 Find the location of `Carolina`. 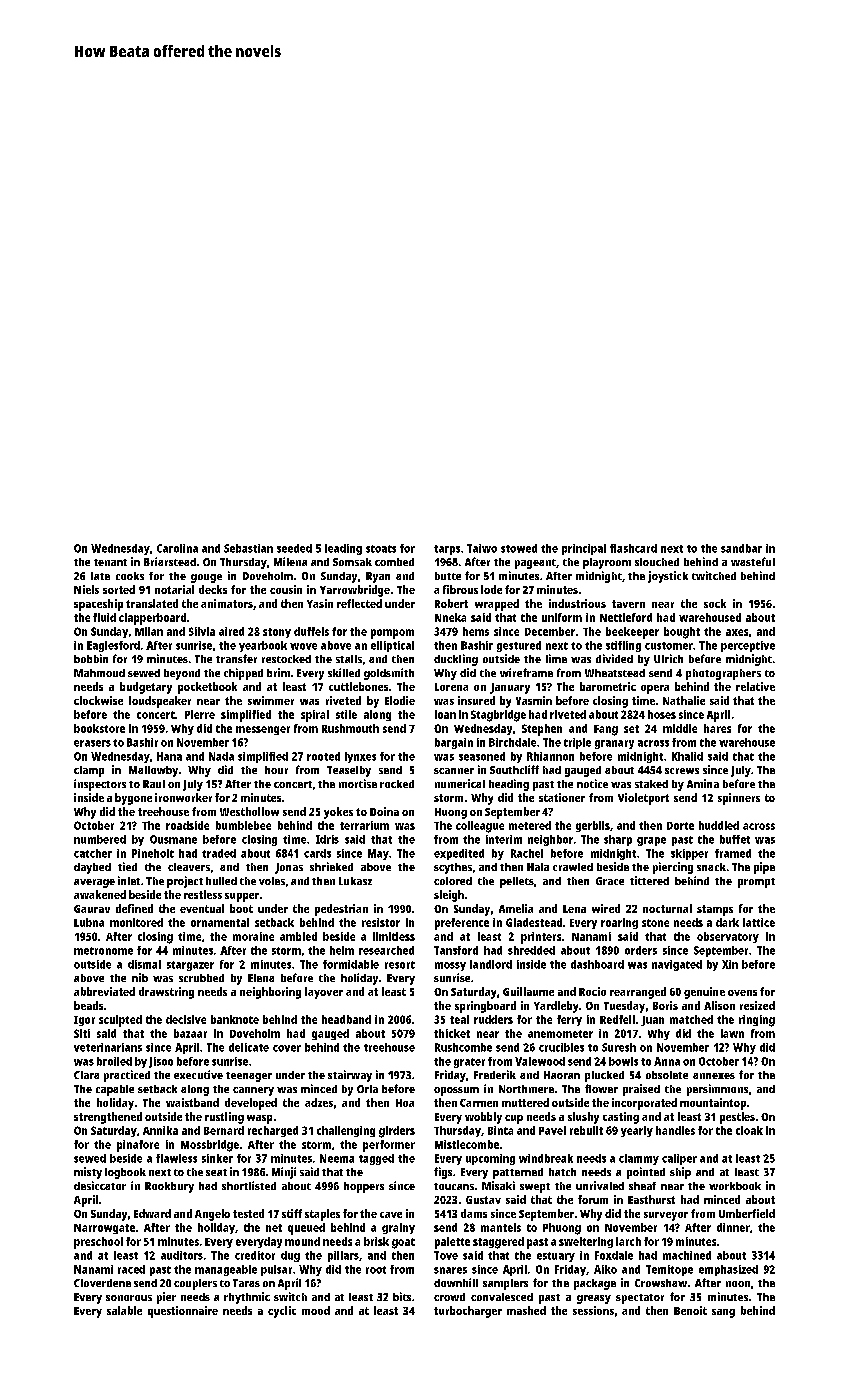

Carolina is located at coordinates (177, 548).
